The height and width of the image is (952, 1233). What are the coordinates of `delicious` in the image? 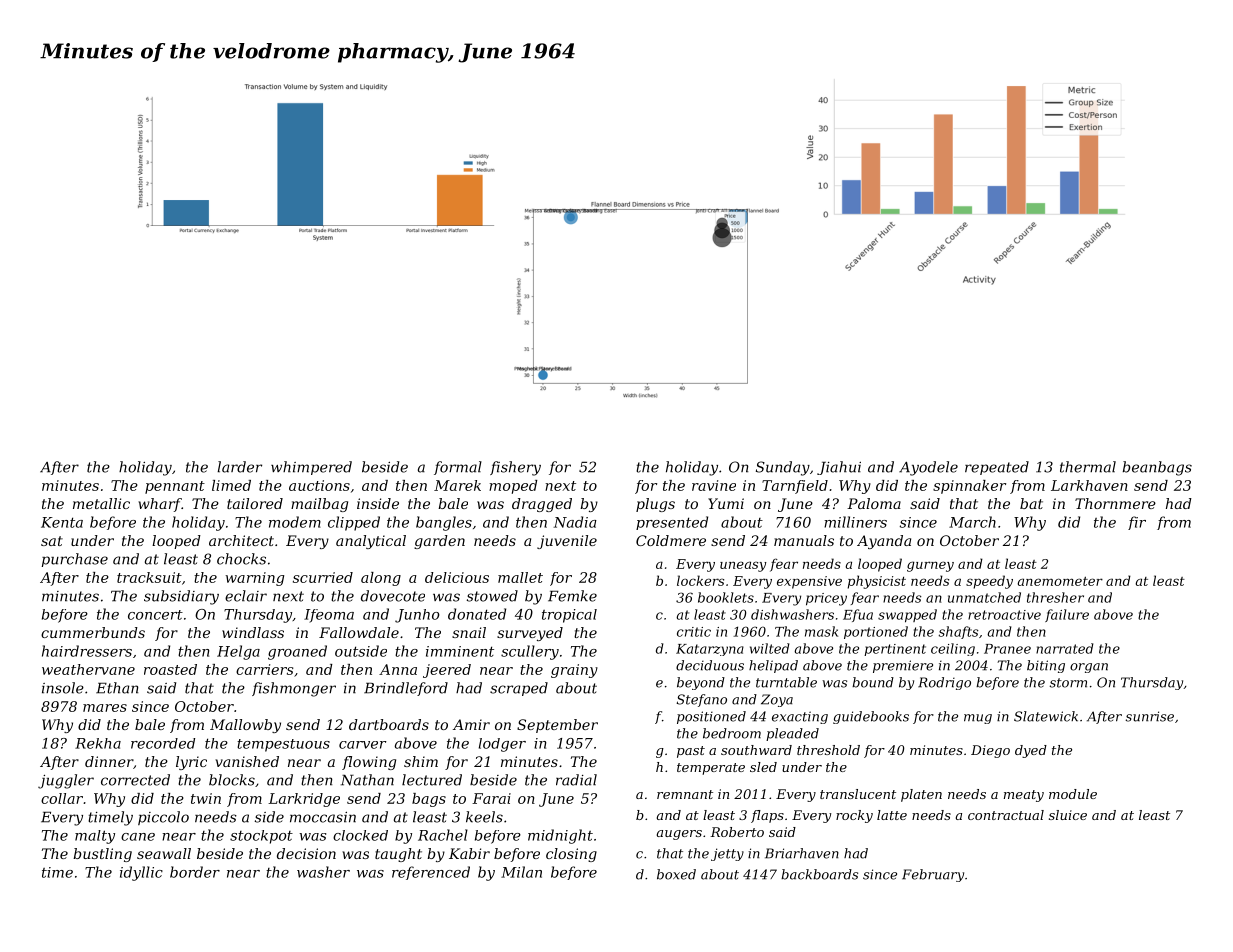 It's located at (457, 577).
